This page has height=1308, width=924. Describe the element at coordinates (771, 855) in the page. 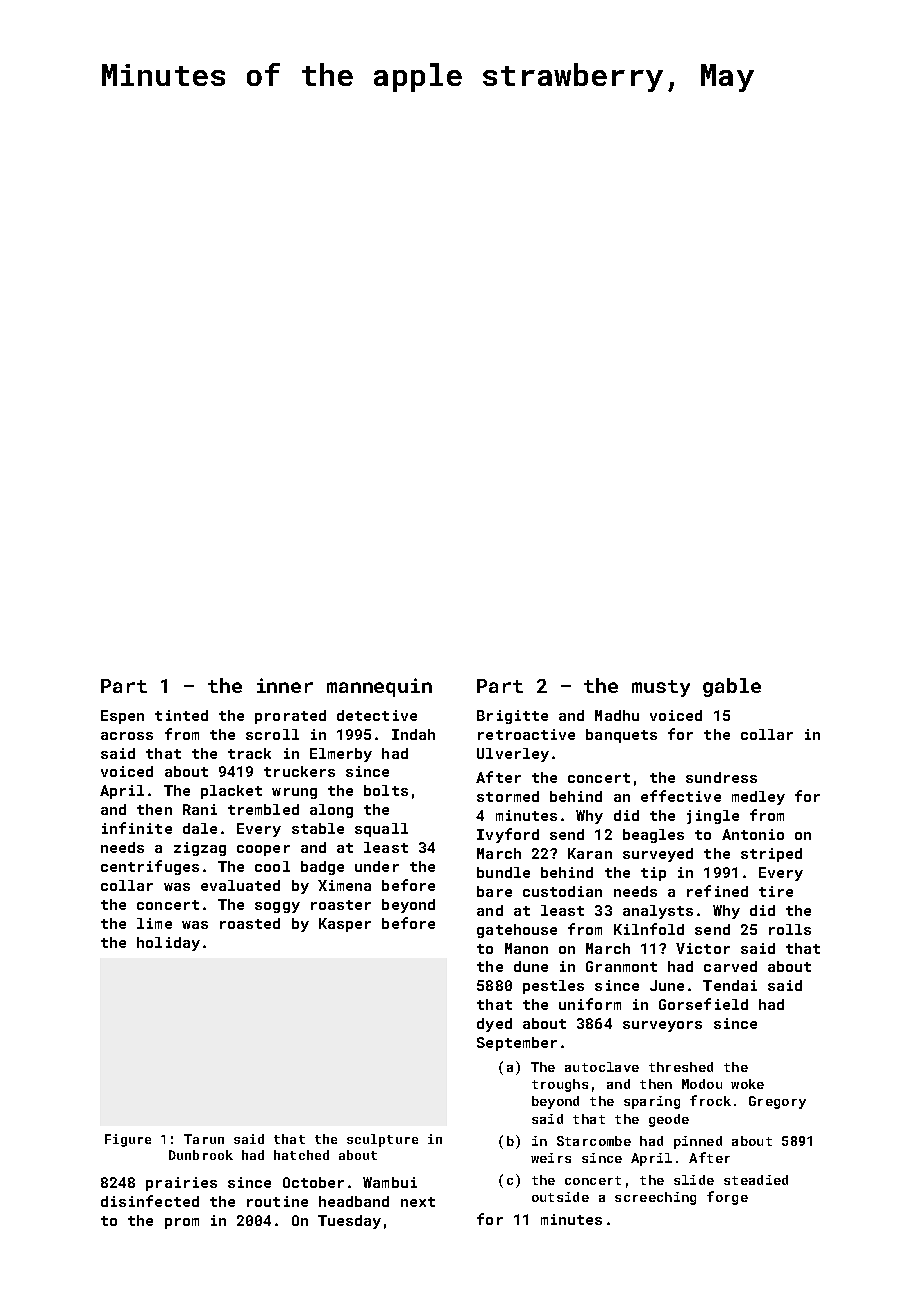

I see `striped` at that location.
